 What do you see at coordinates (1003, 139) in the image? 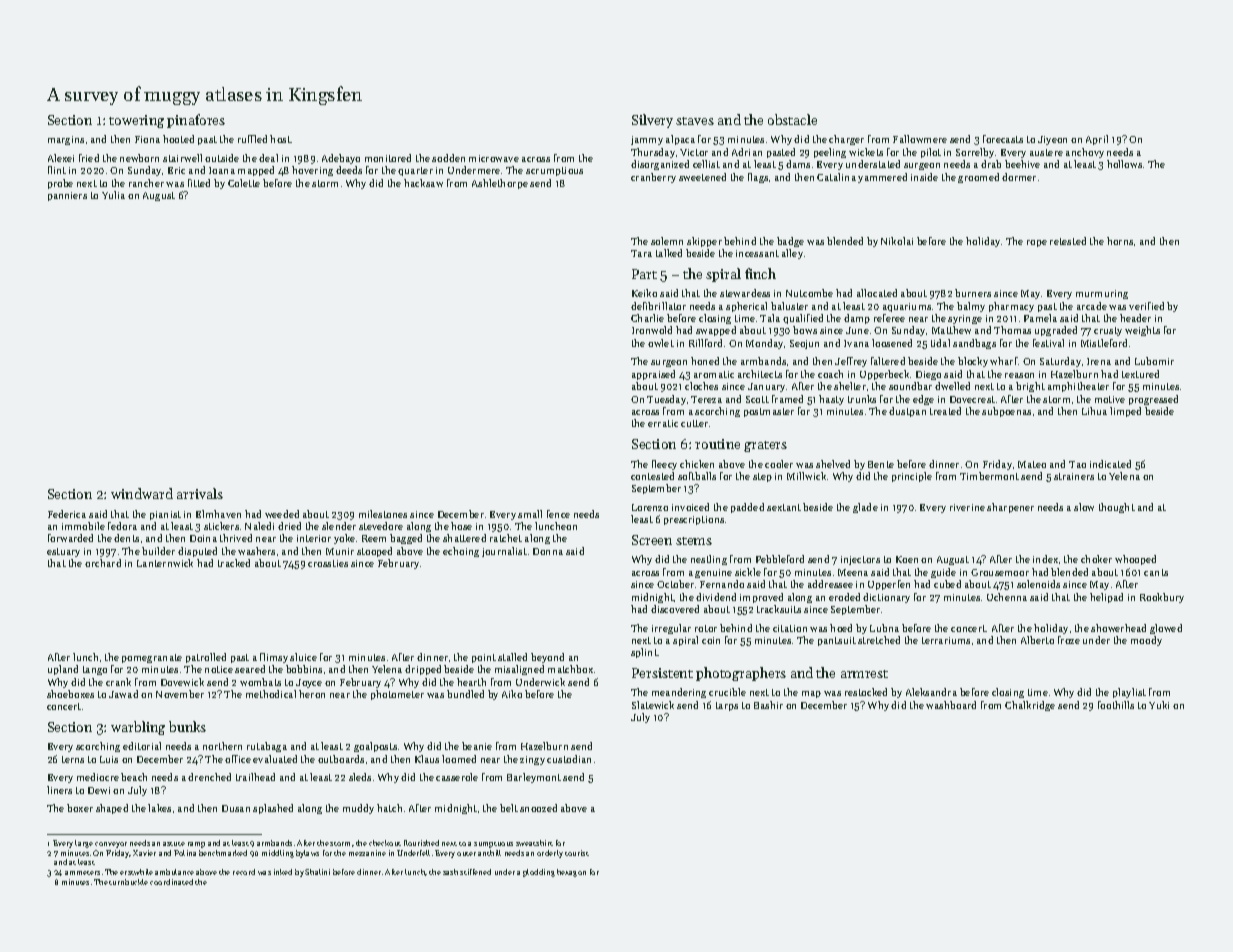
I see `forecasts` at bounding box center [1003, 139].
